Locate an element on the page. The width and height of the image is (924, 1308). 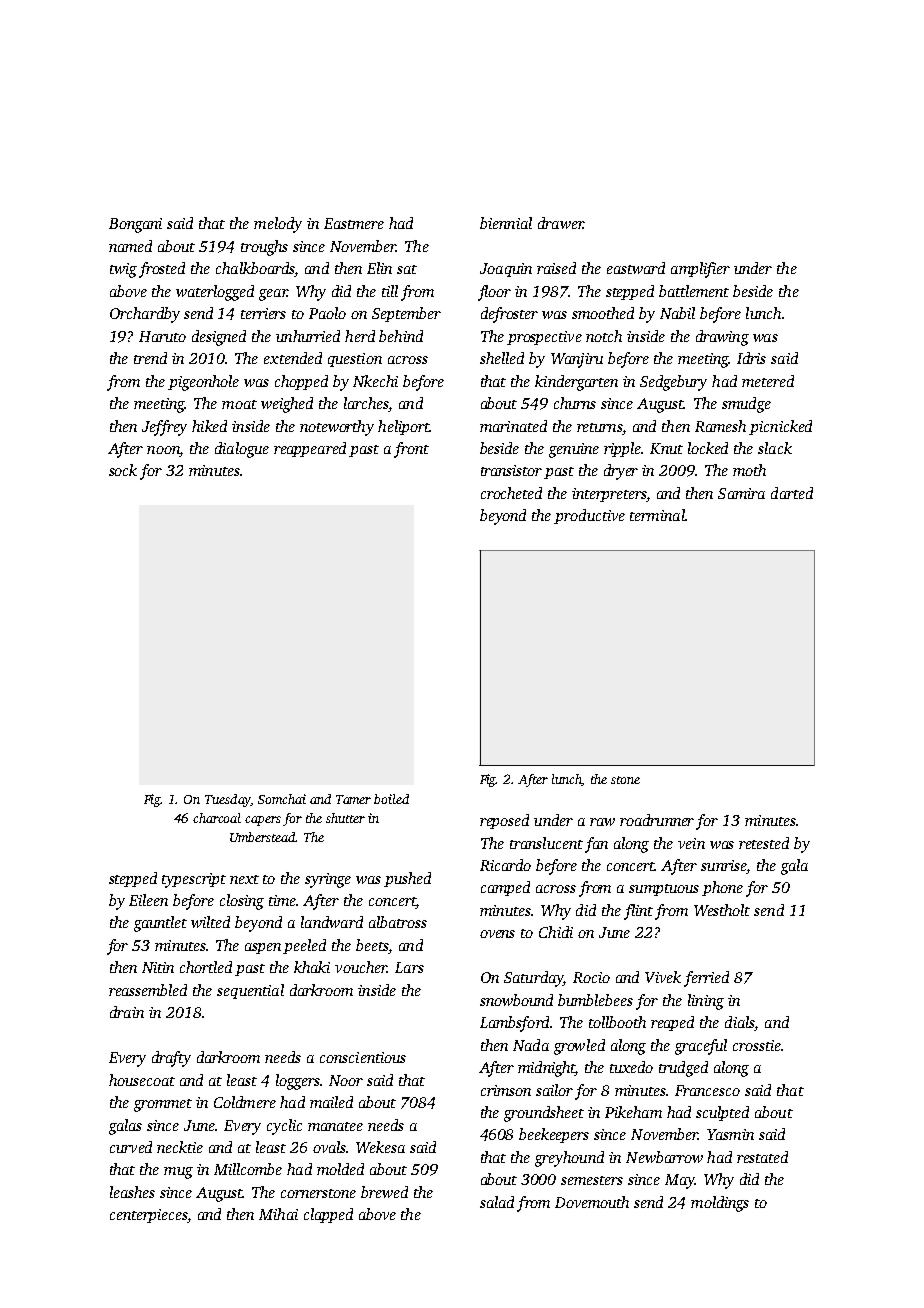
typescript is located at coordinates (194, 880).
